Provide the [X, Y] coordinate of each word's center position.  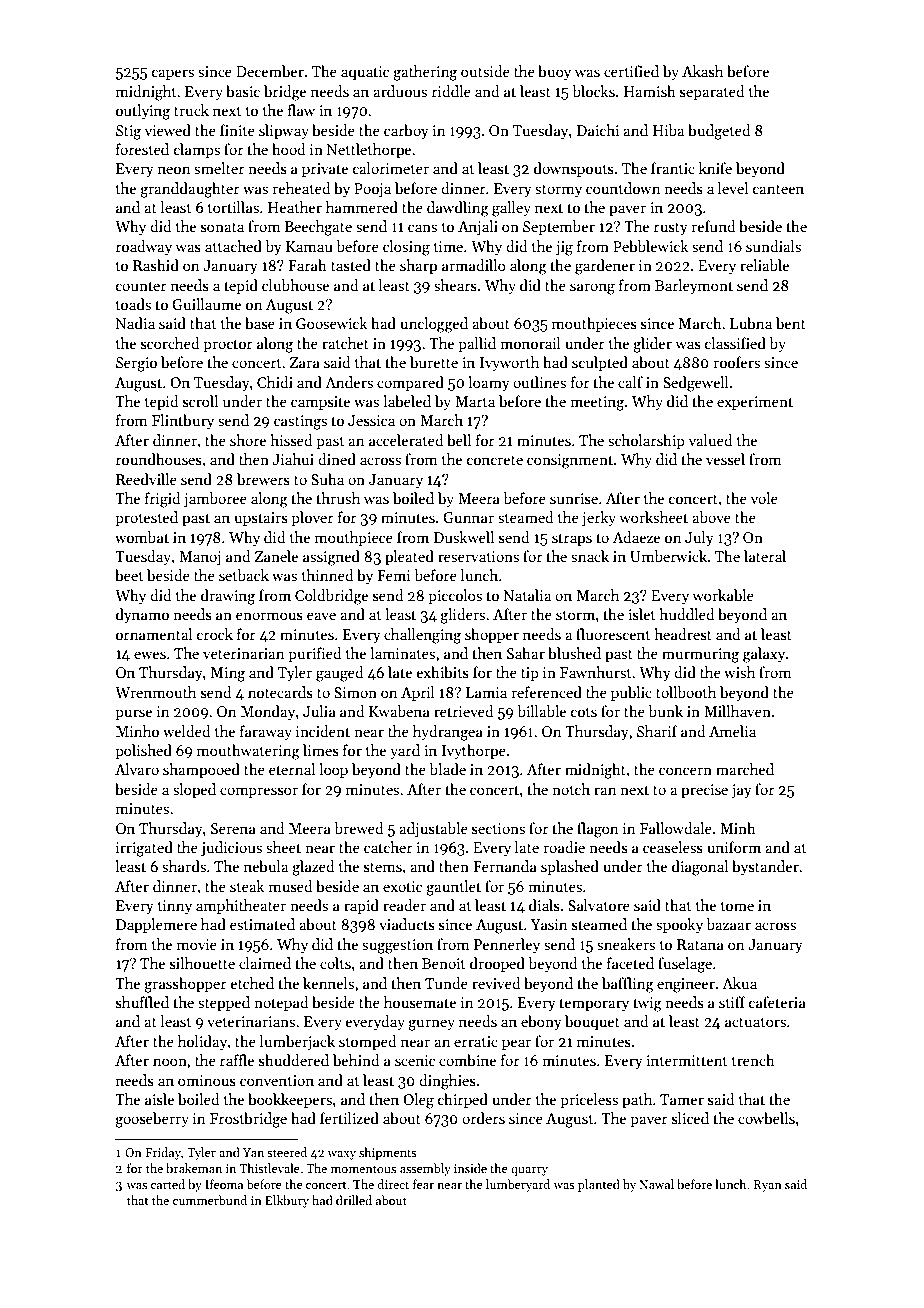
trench [753, 1060]
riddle [451, 91]
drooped [497, 964]
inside [470, 1168]
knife [715, 168]
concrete [495, 460]
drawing [228, 597]
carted [168, 1184]
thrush [338, 498]
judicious [231, 848]
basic [243, 91]
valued [711, 440]
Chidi [275, 382]
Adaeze [636, 537]
